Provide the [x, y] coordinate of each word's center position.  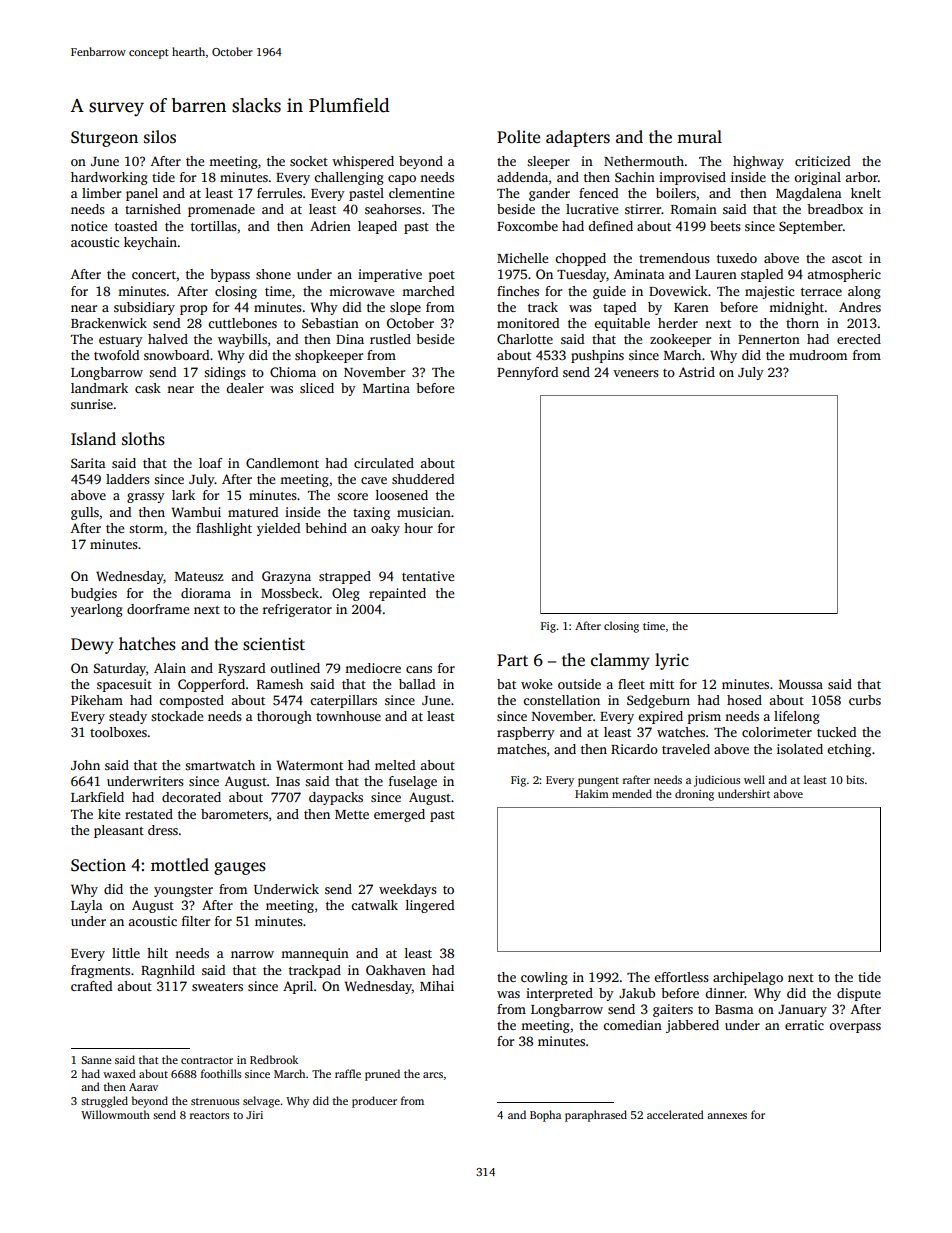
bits [855, 779]
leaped [377, 227]
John [85, 765]
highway [758, 162]
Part [512, 660]
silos [160, 137]
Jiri [254, 1115]
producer [374, 1102]
